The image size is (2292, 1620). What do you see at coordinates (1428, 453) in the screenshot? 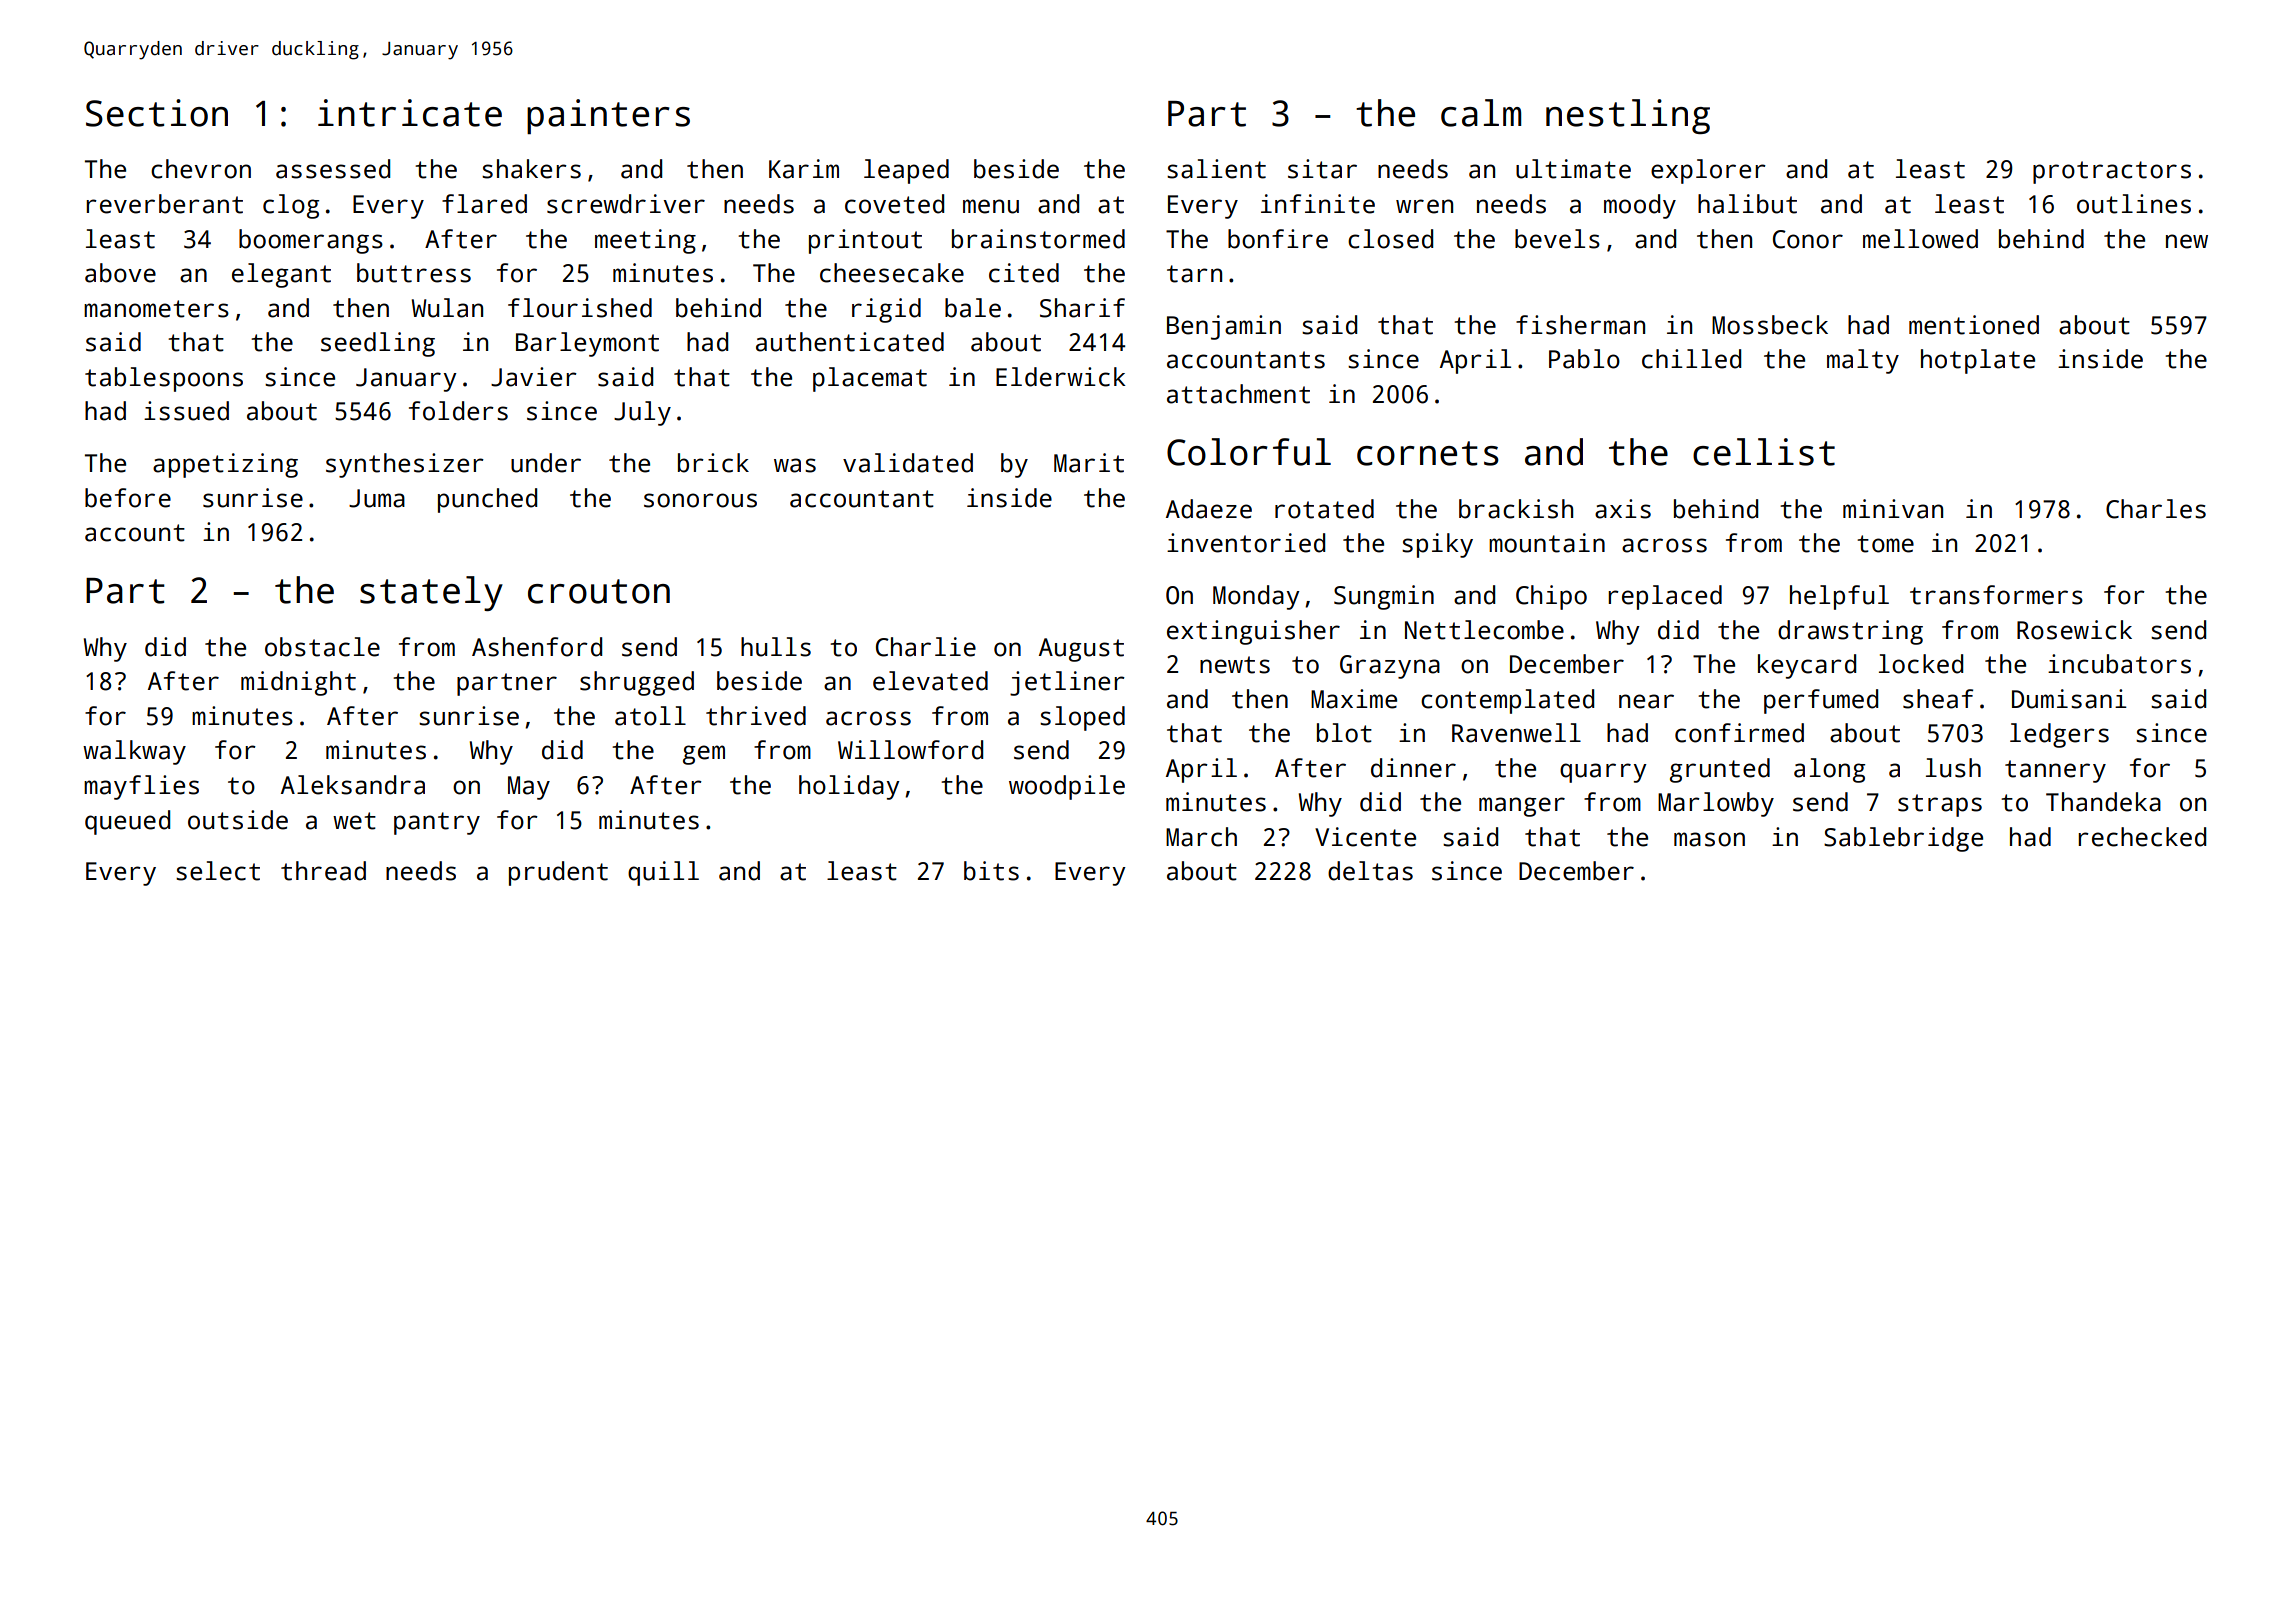
I see `cornets` at bounding box center [1428, 453].
